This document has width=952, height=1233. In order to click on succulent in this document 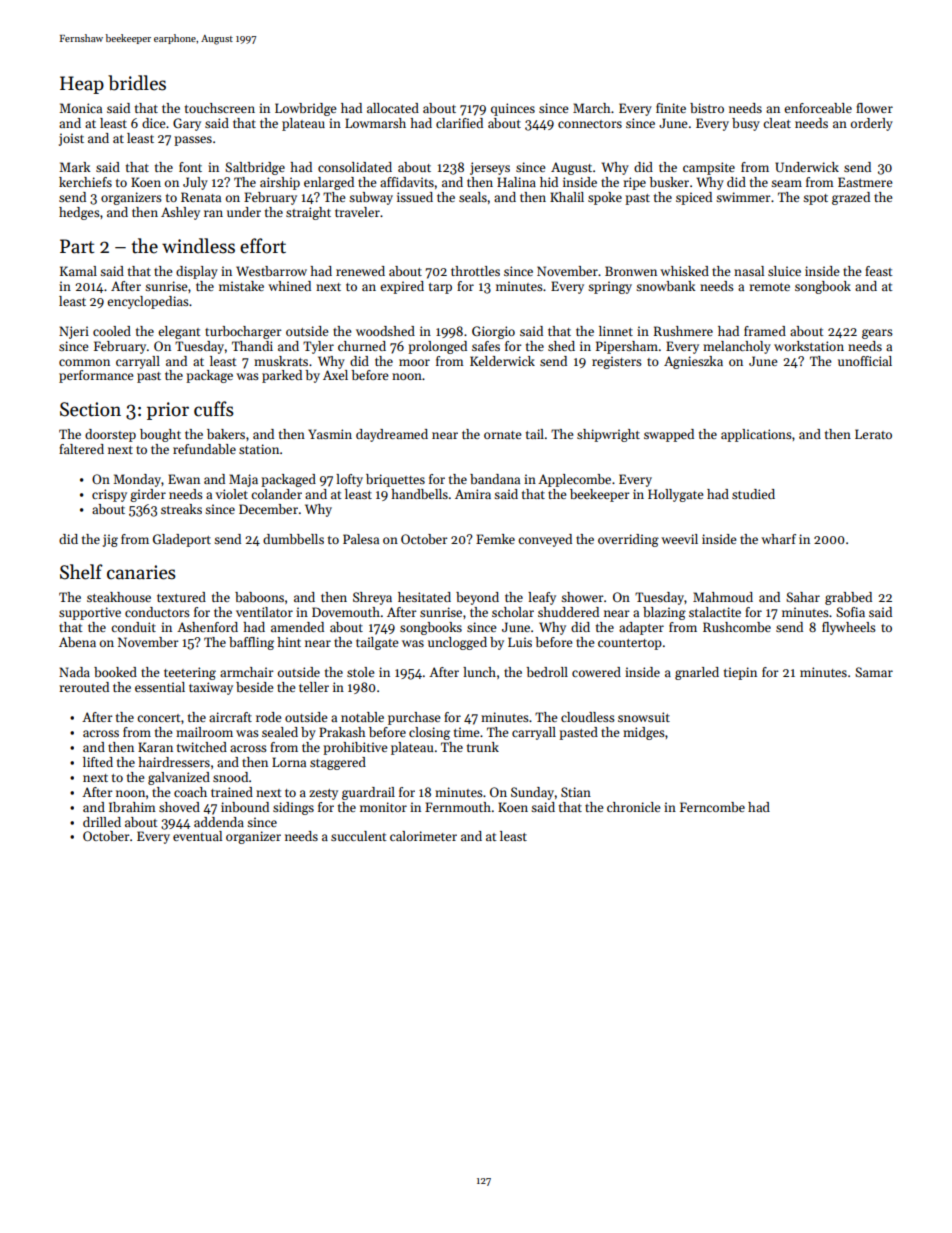, I will do `click(359, 836)`.
